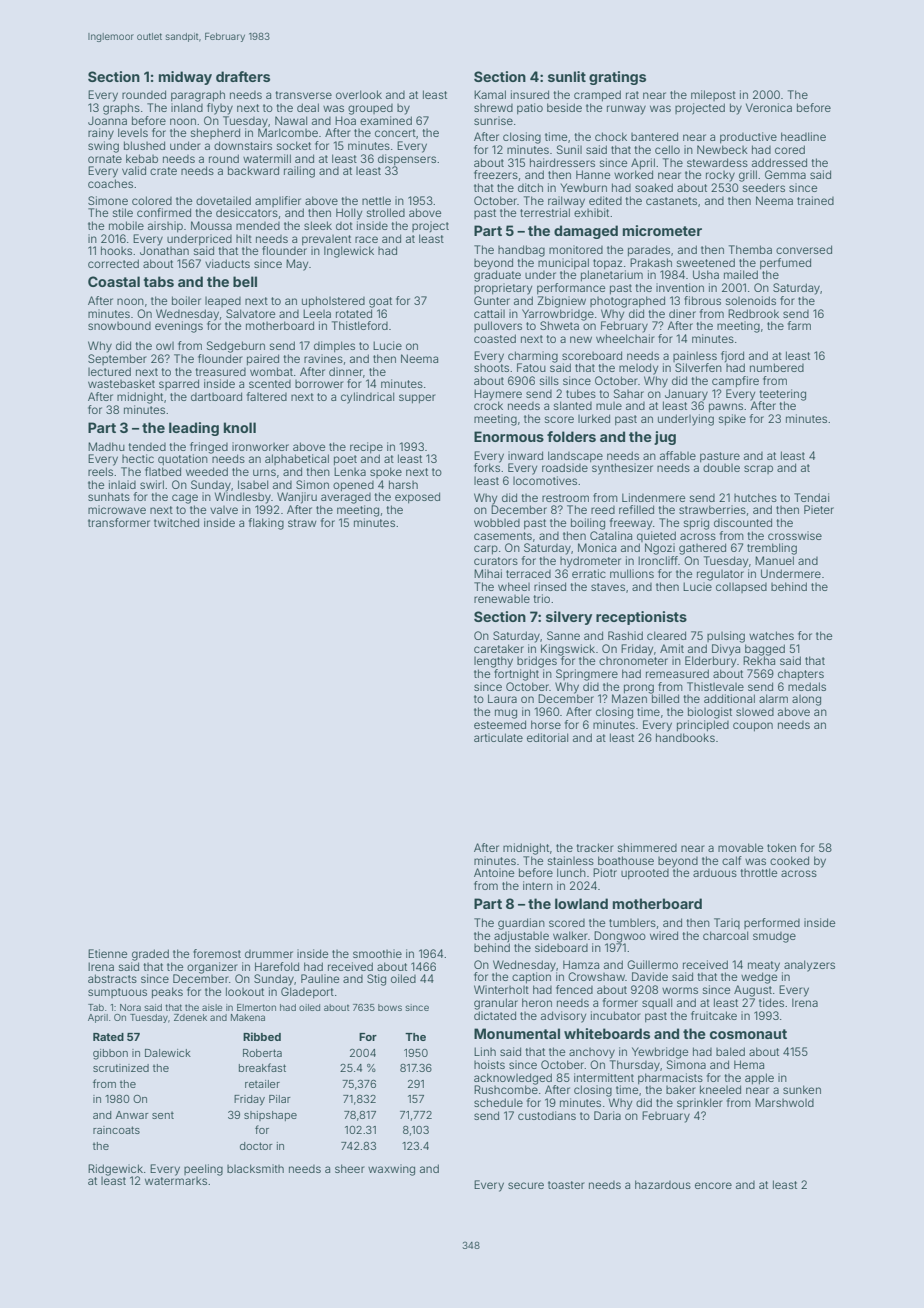  Describe the element at coordinates (713, 1185) in the screenshot. I see `encore` at that location.
